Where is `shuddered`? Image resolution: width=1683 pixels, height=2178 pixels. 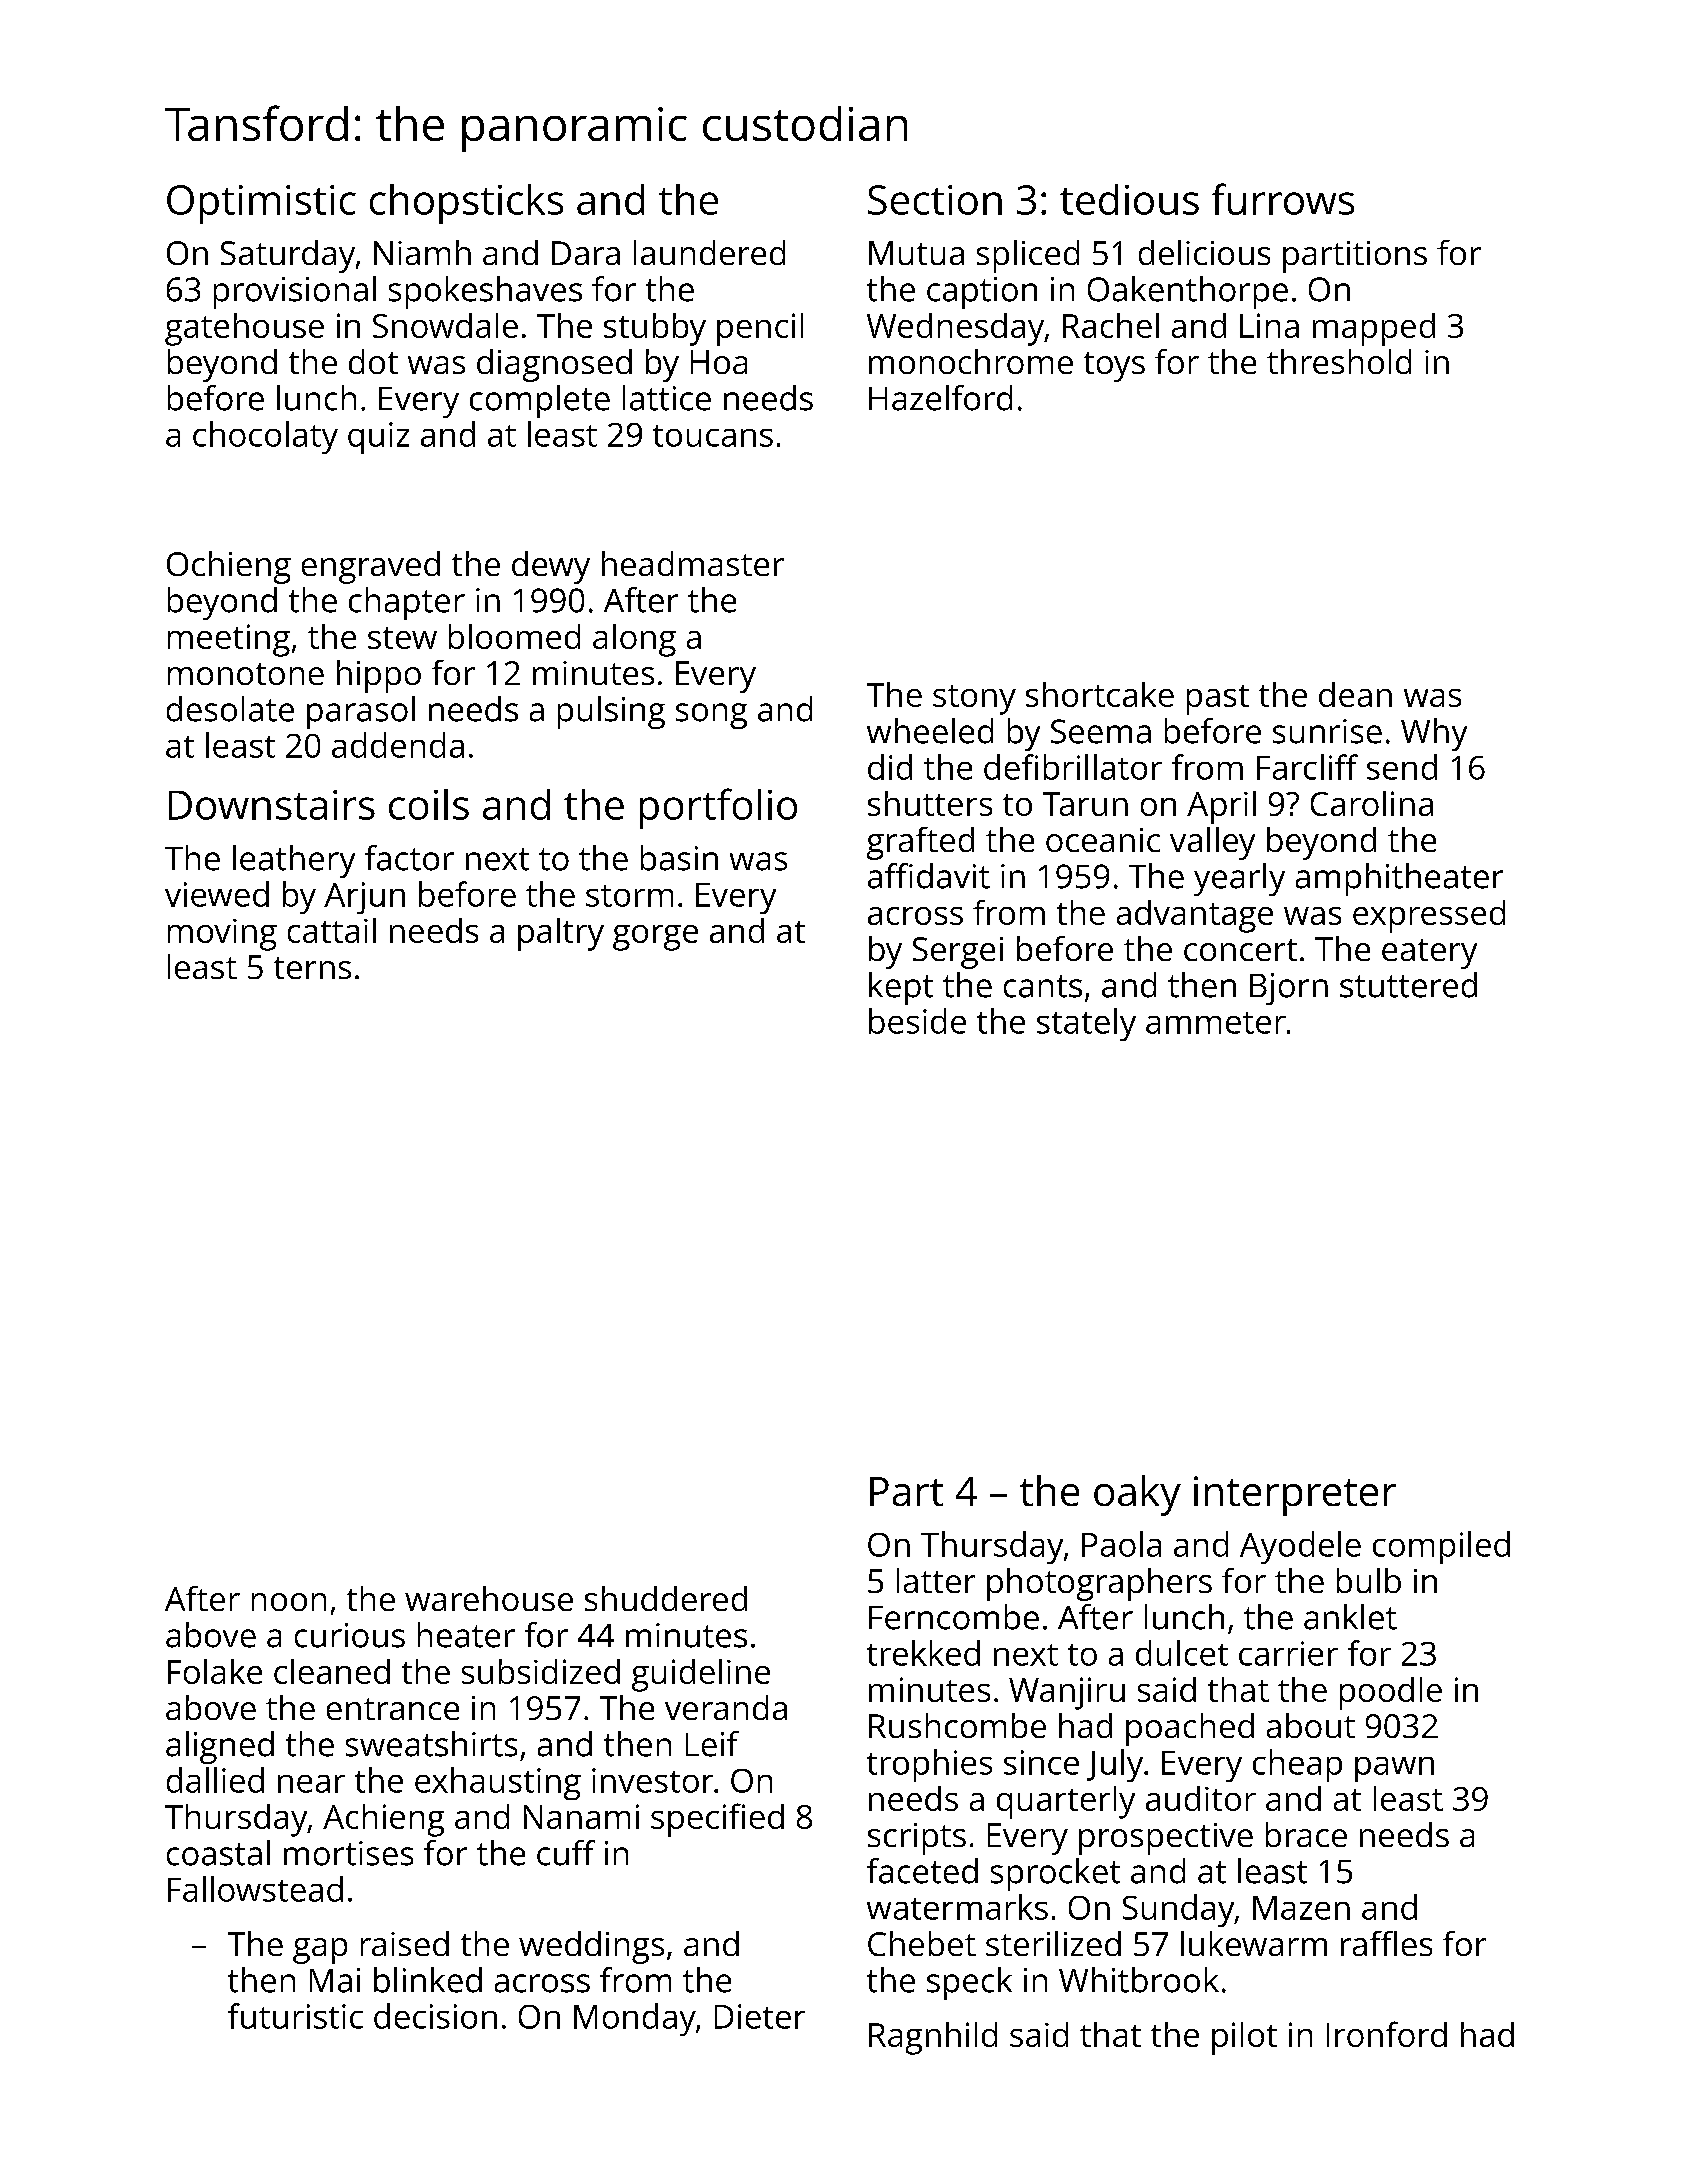
shuddered is located at coordinates (666, 1598).
